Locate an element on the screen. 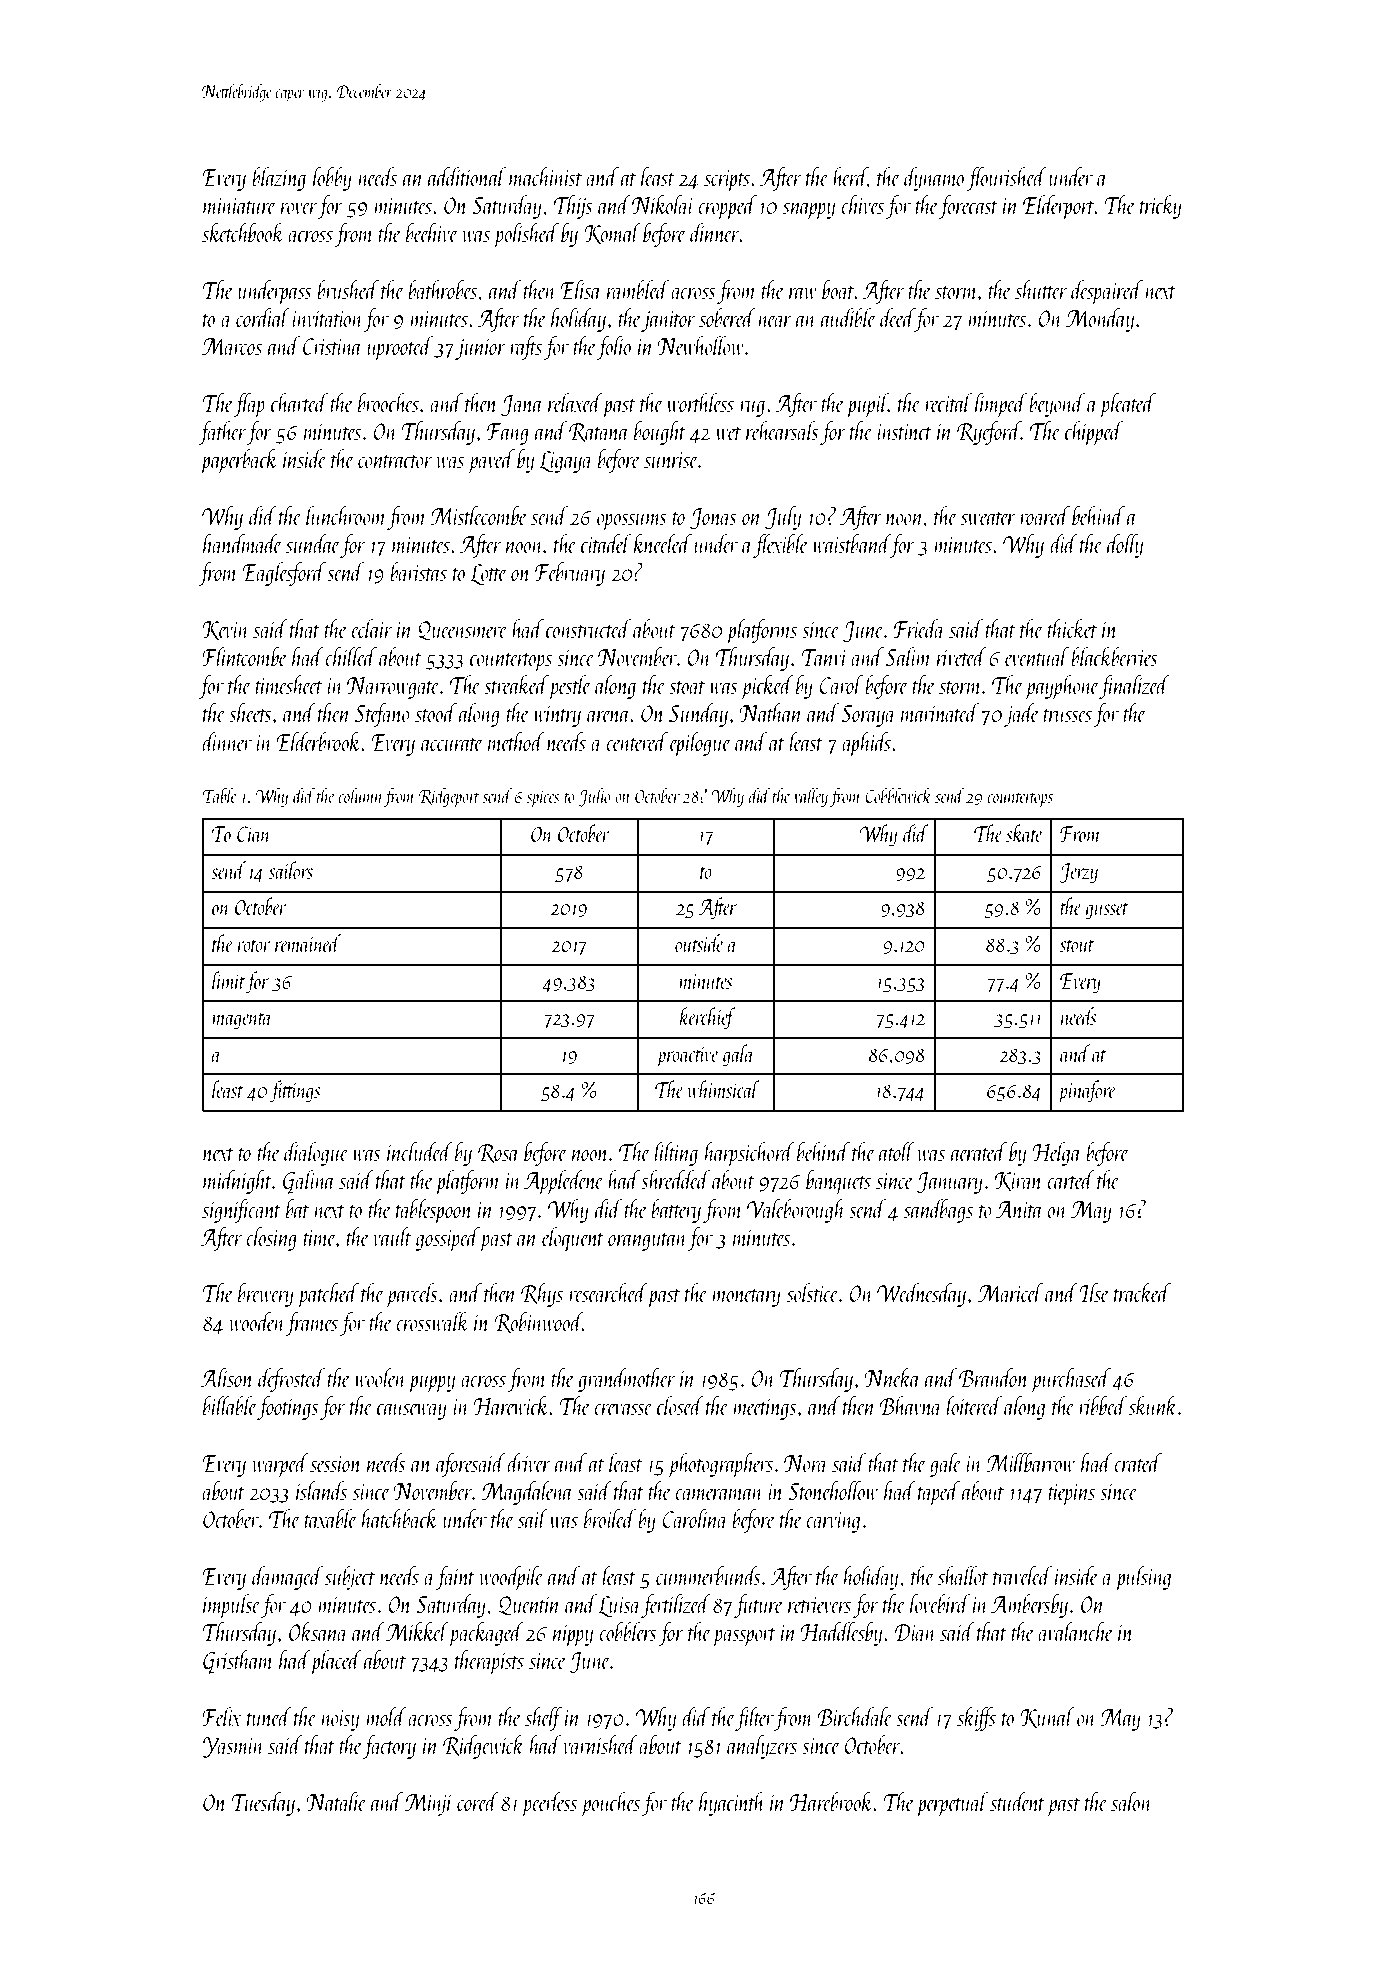 The width and height of the screenshot is (1386, 1969). broiled is located at coordinates (610, 1518).
